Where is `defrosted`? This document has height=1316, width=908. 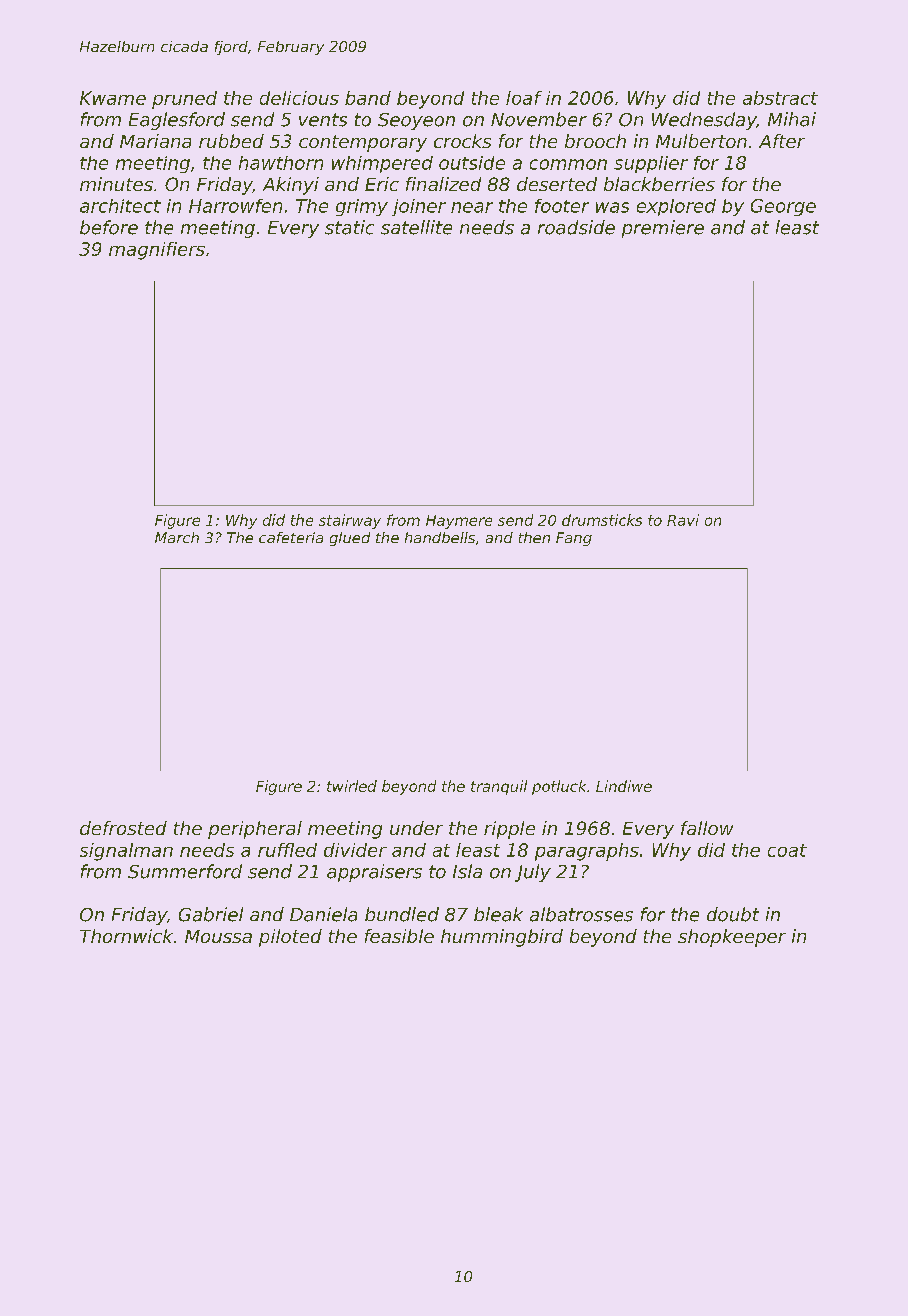 defrosted is located at coordinates (123, 828).
